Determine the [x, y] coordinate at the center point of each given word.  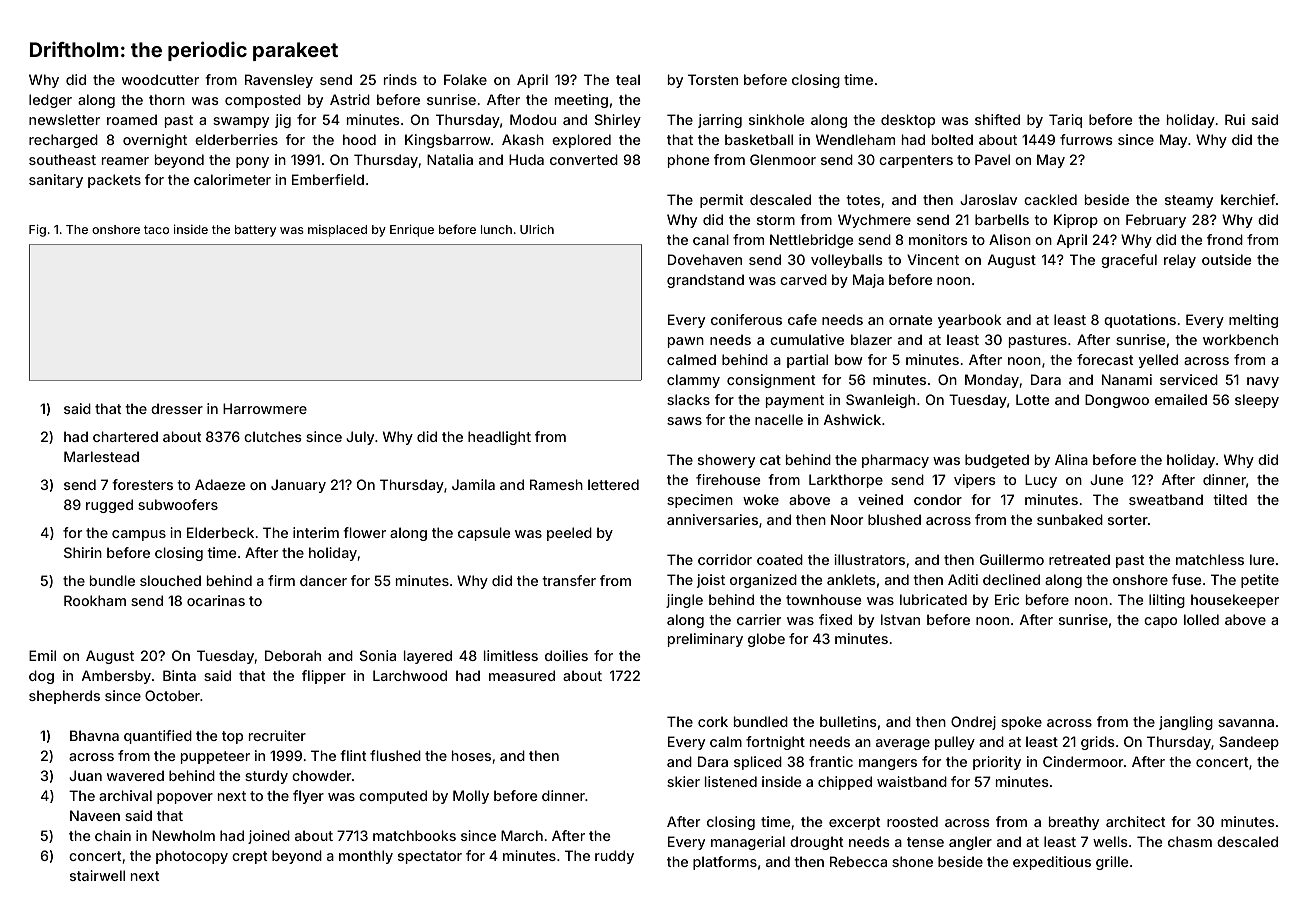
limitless [511, 655]
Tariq [1065, 121]
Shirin [83, 552]
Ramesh [556, 484]
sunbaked [1070, 519]
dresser [177, 408]
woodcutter [160, 79]
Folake [465, 79]
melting [1253, 321]
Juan [85, 775]
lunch [496, 229]
